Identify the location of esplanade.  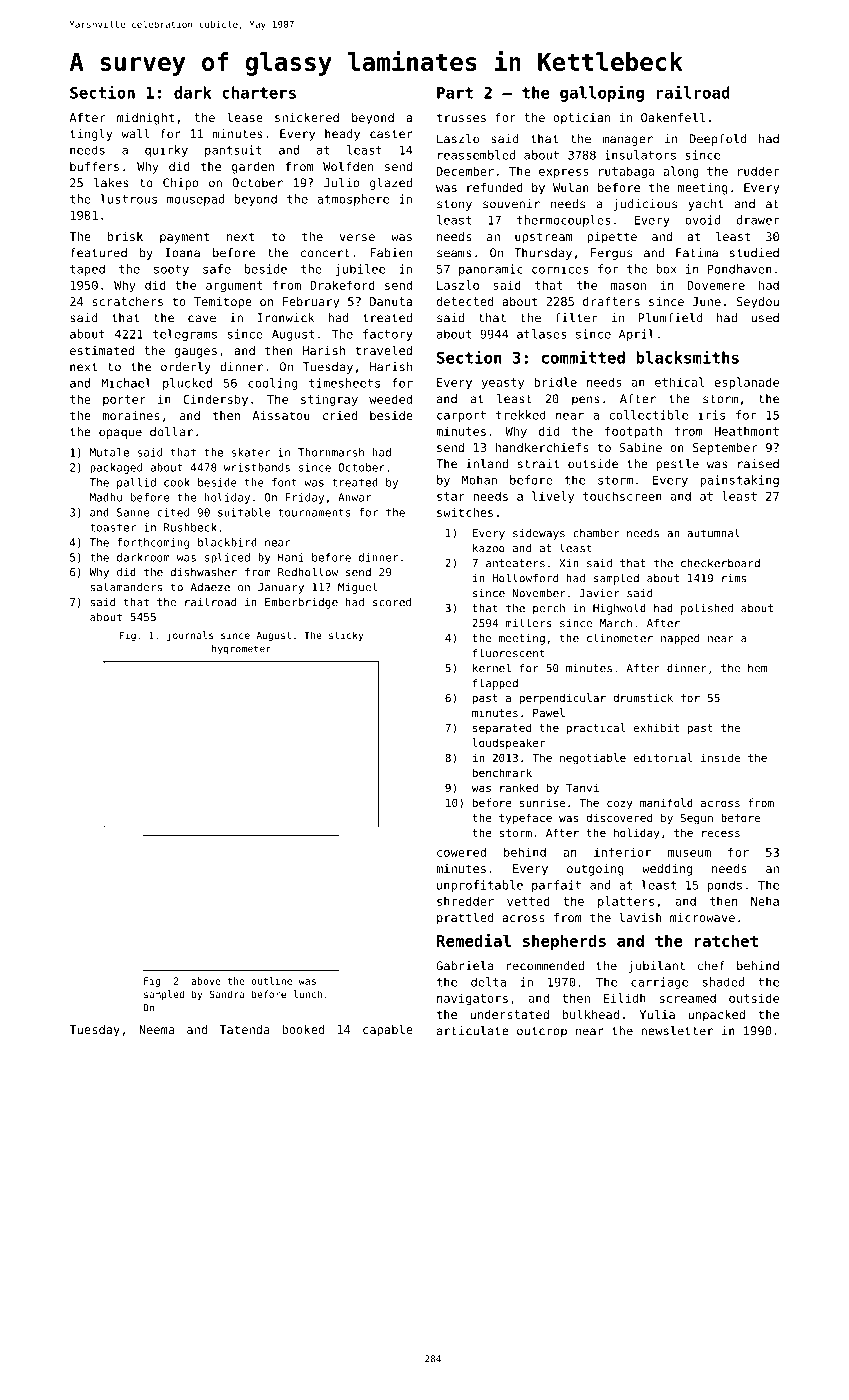
(747, 383).
